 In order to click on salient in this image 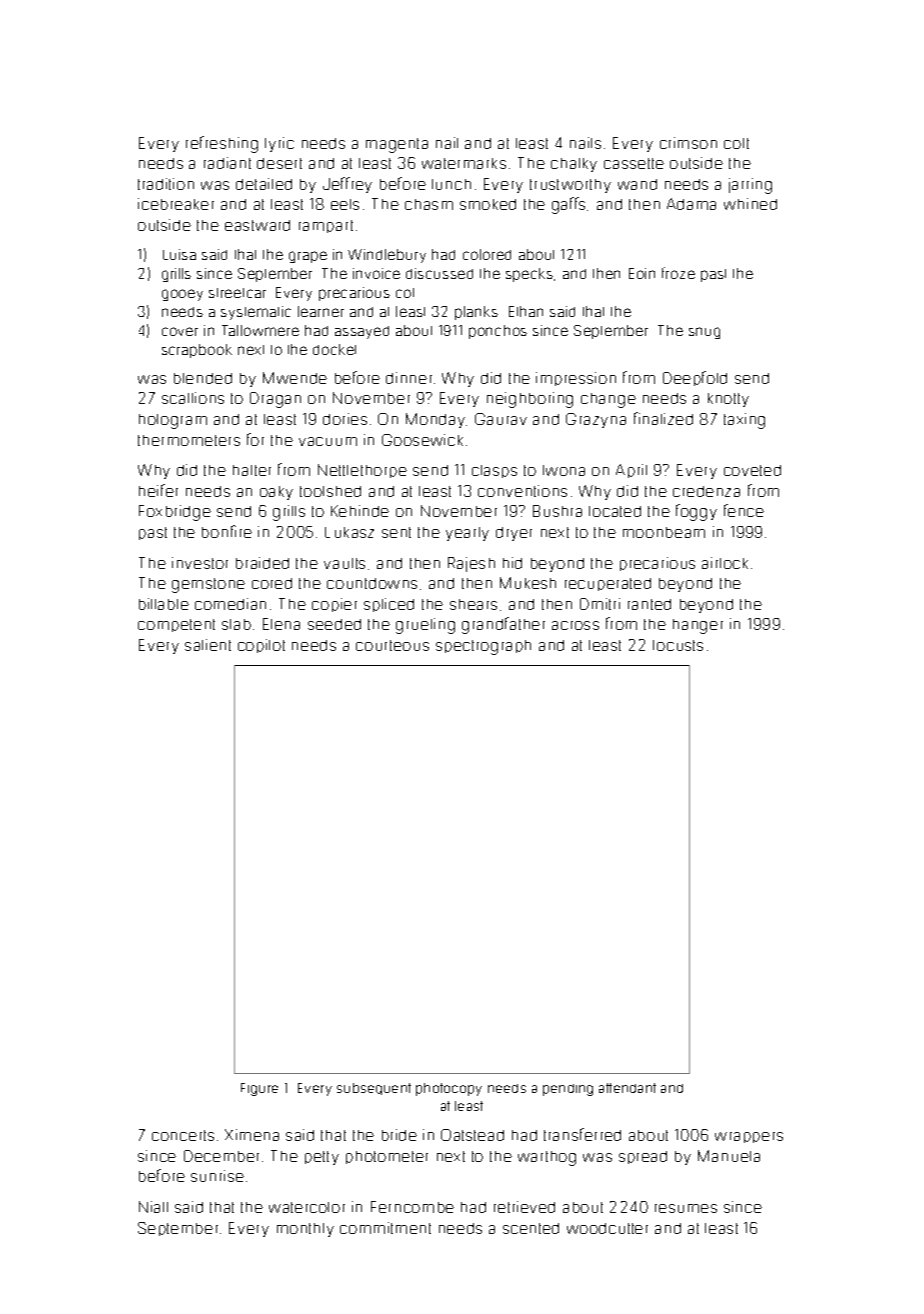, I will do `click(208, 645)`.
